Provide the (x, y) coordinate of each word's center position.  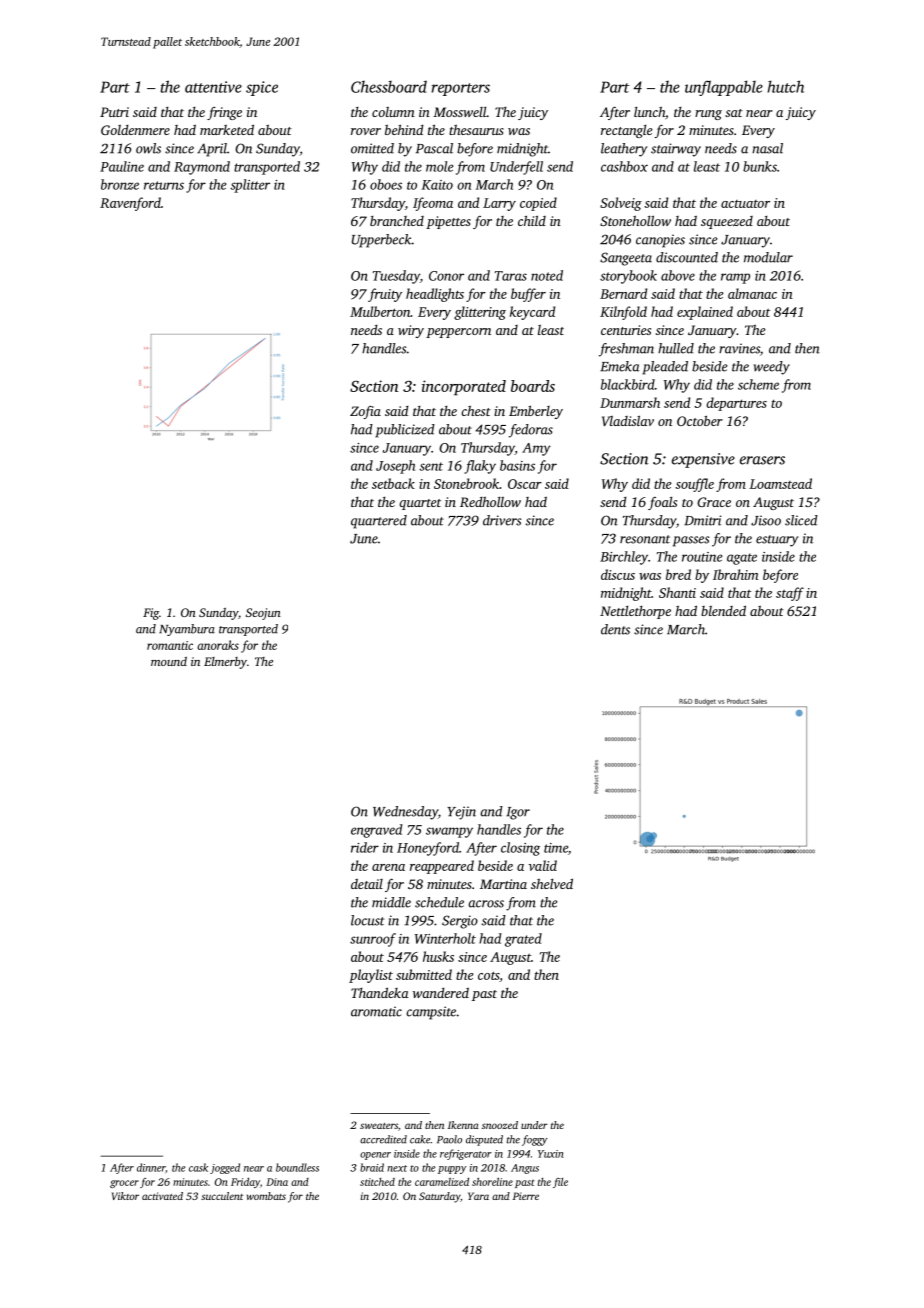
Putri (114, 112)
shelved (552, 883)
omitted (372, 148)
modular (768, 257)
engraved (377, 831)
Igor (518, 813)
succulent (222, 1196)
